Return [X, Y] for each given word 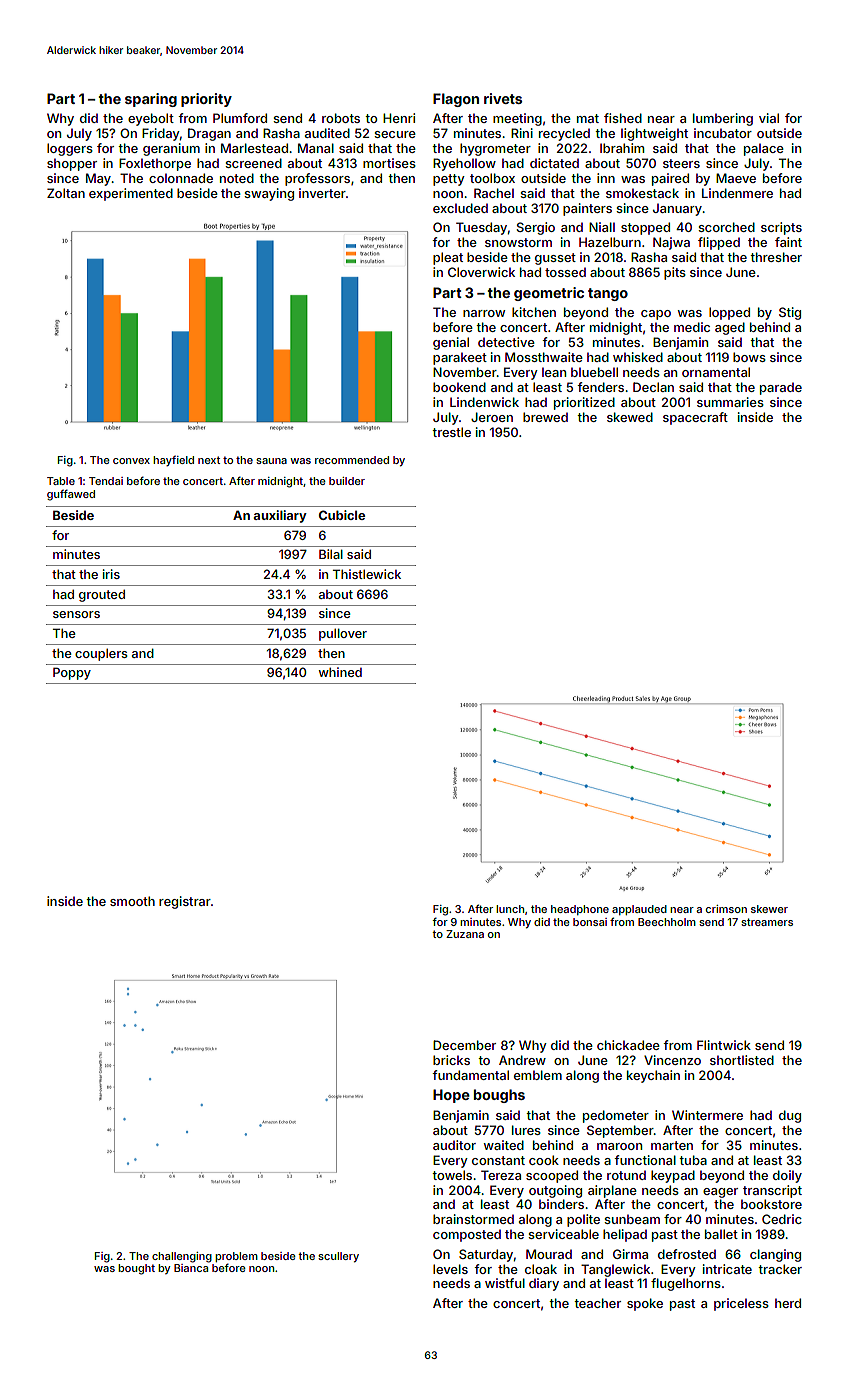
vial [769, 118]
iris [111, 574]
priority [206, 100]
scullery [338, 1257]
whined [340, 672]
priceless [741, 1304]
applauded [639, 910]
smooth [132, 901]
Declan [653, 387]
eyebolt [151, 119]
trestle [451, 432]
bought [136, 1269]
